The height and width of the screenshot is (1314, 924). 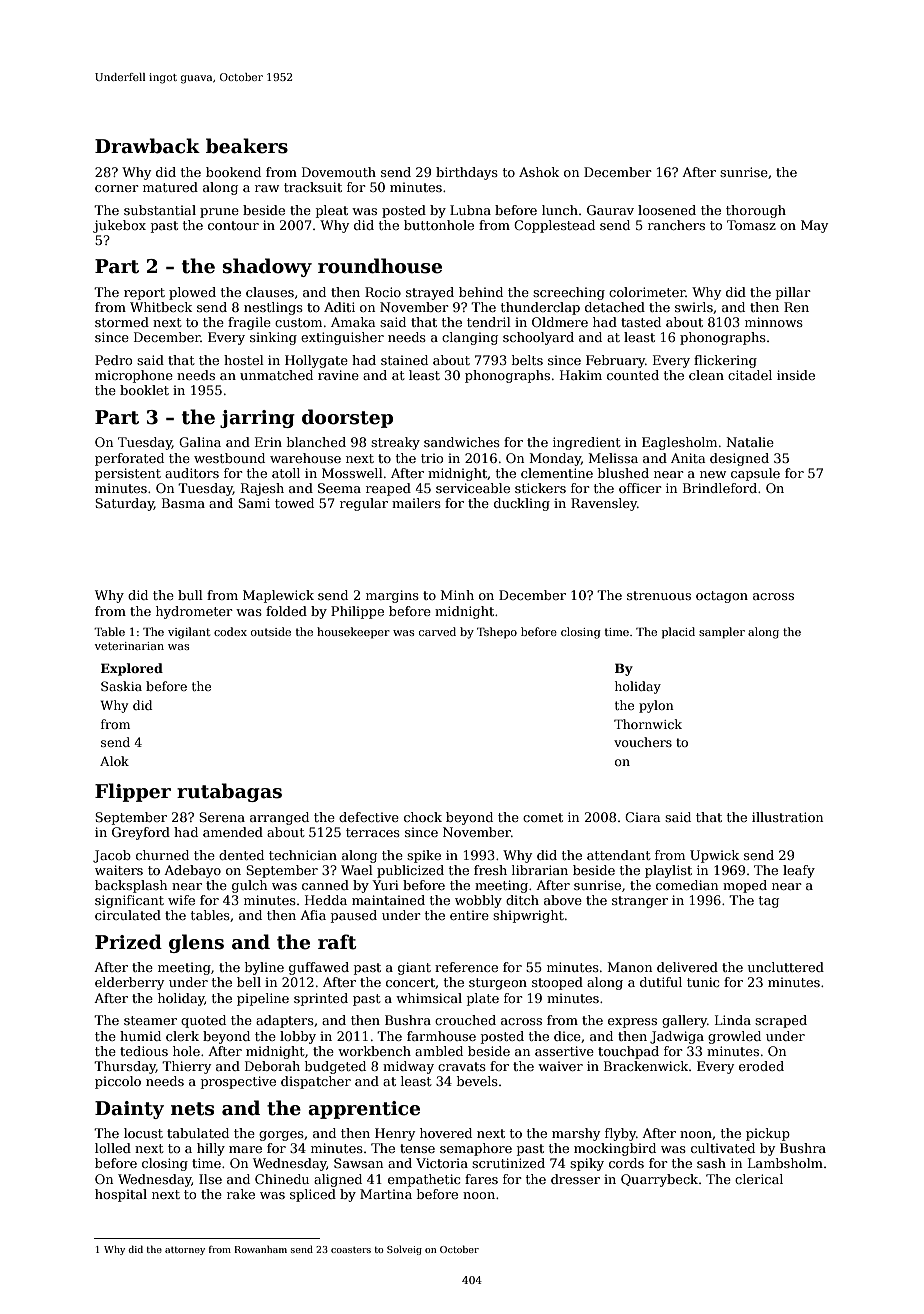 I want to click on pillar, so click(x=793, y=293).
